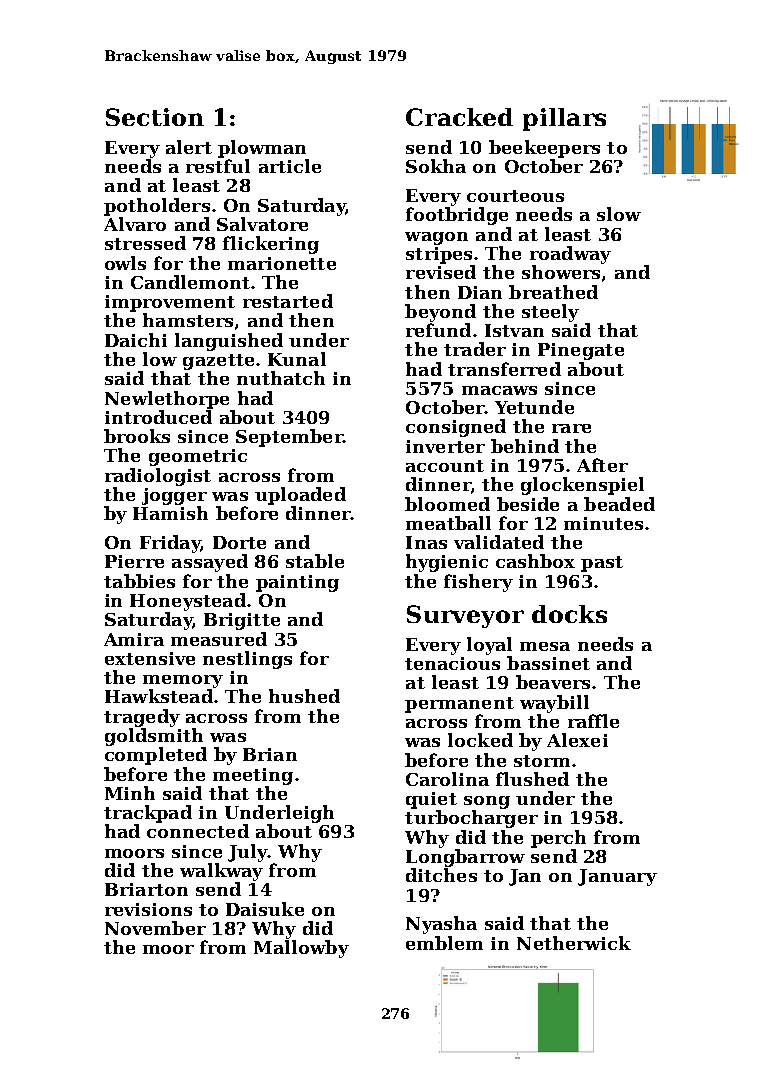 The height and width of the screenshot is (1080, 761). What do you see at coordinates (300, 496) in the screenshot?
I see `uploaded` at bounding box center [300, 496].
